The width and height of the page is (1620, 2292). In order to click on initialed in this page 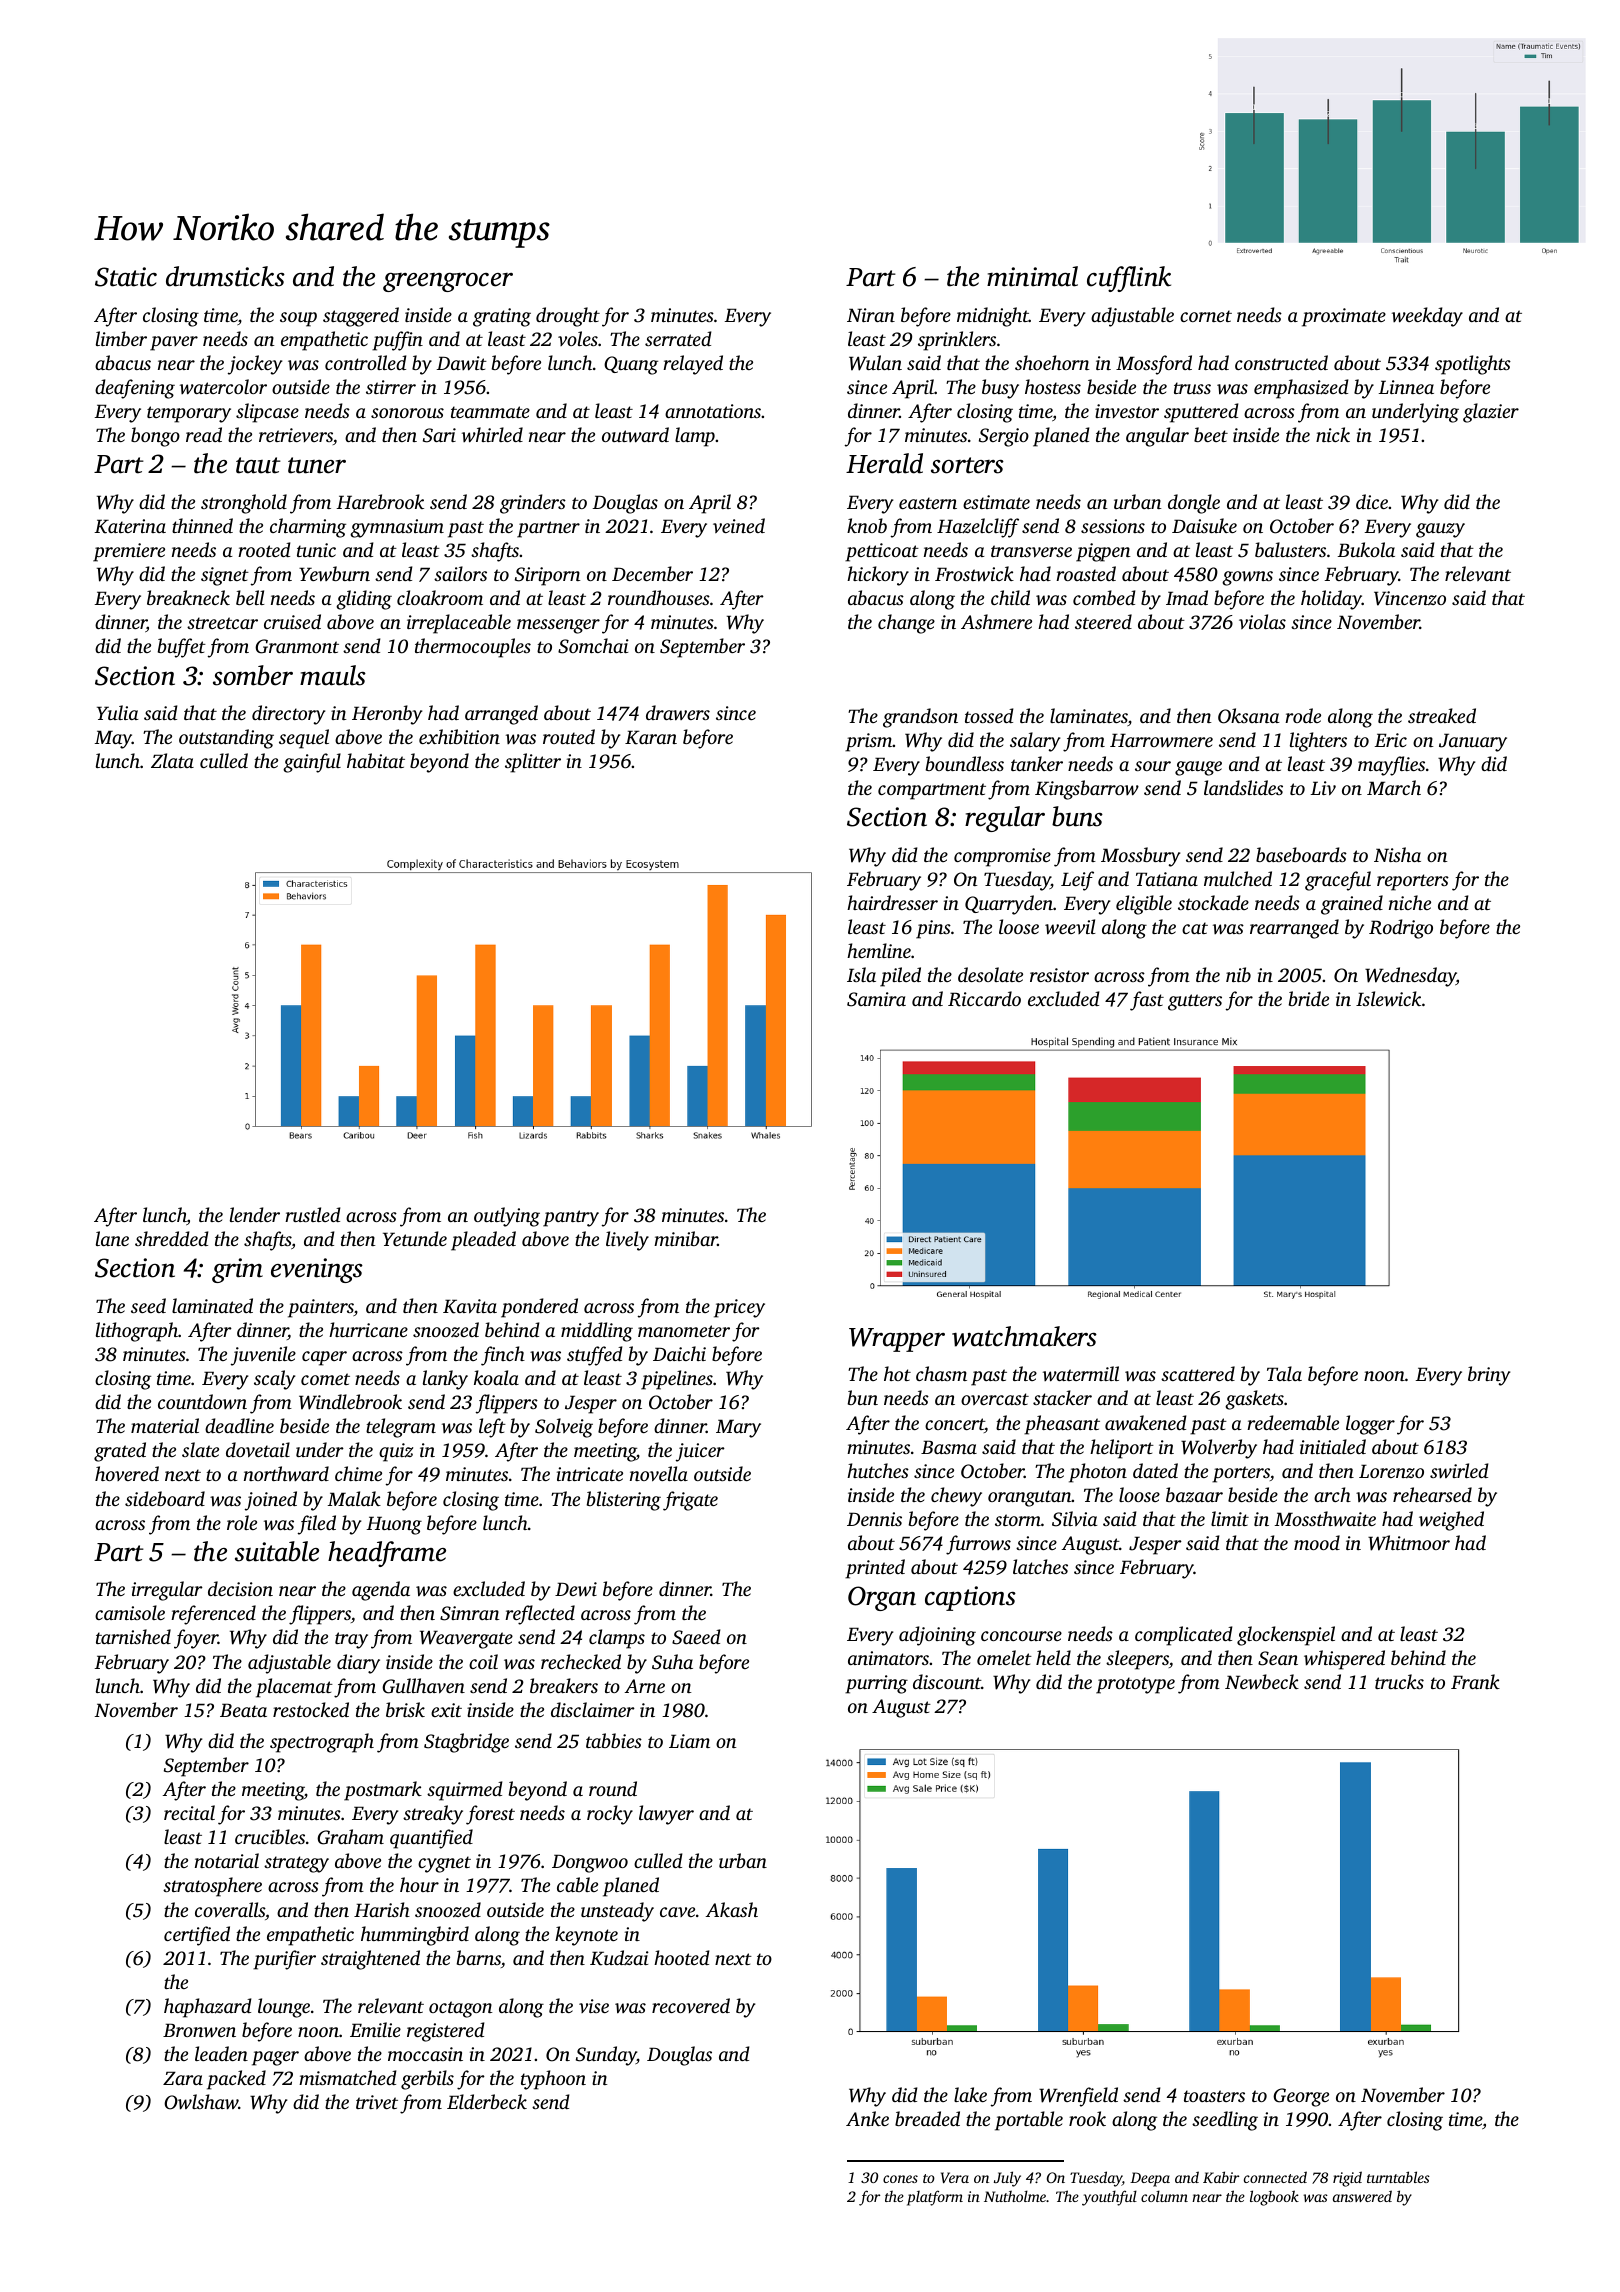, I will do `click(1333, 1446)`.
